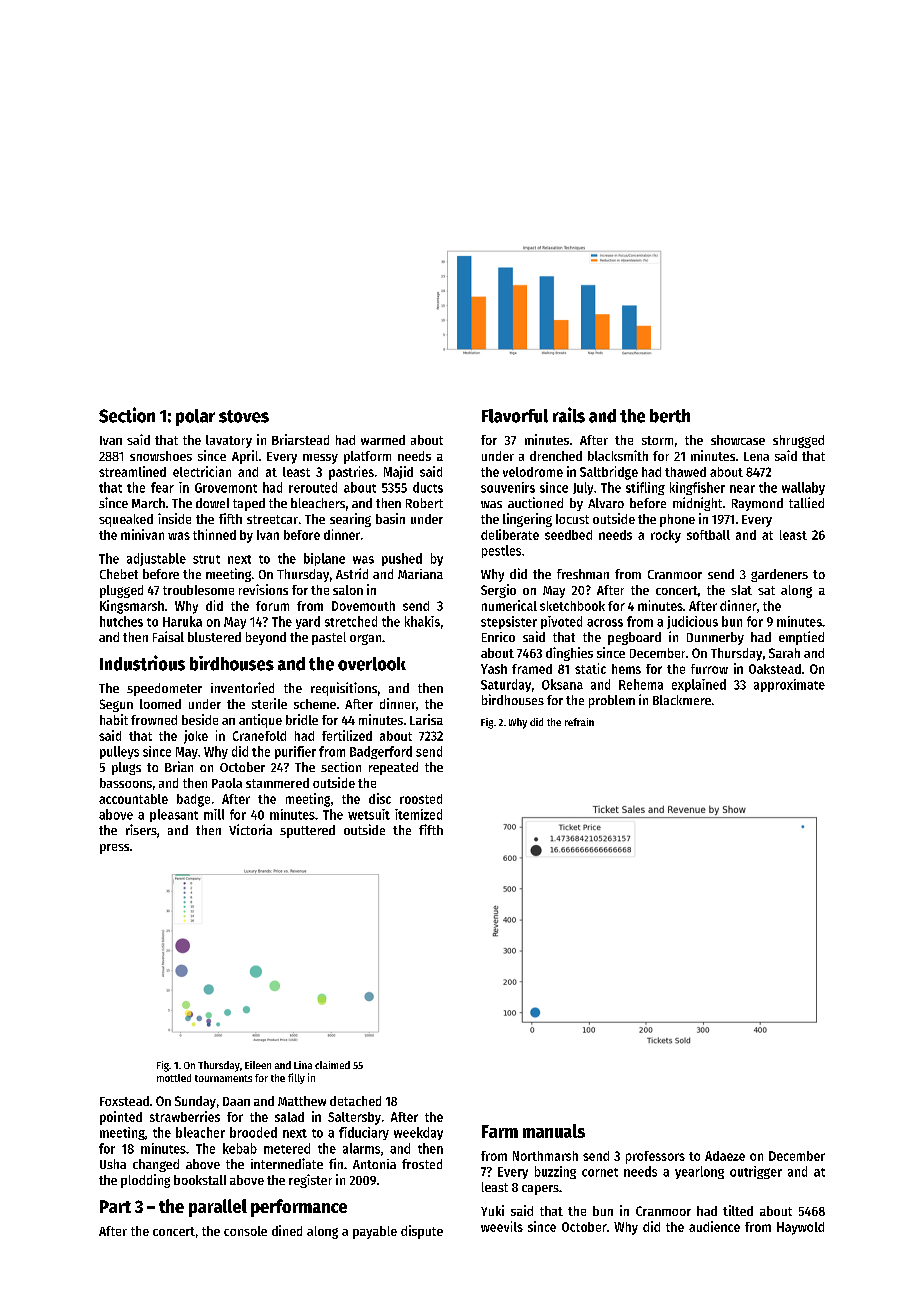  I want to click on problem, so click(612, 701).
